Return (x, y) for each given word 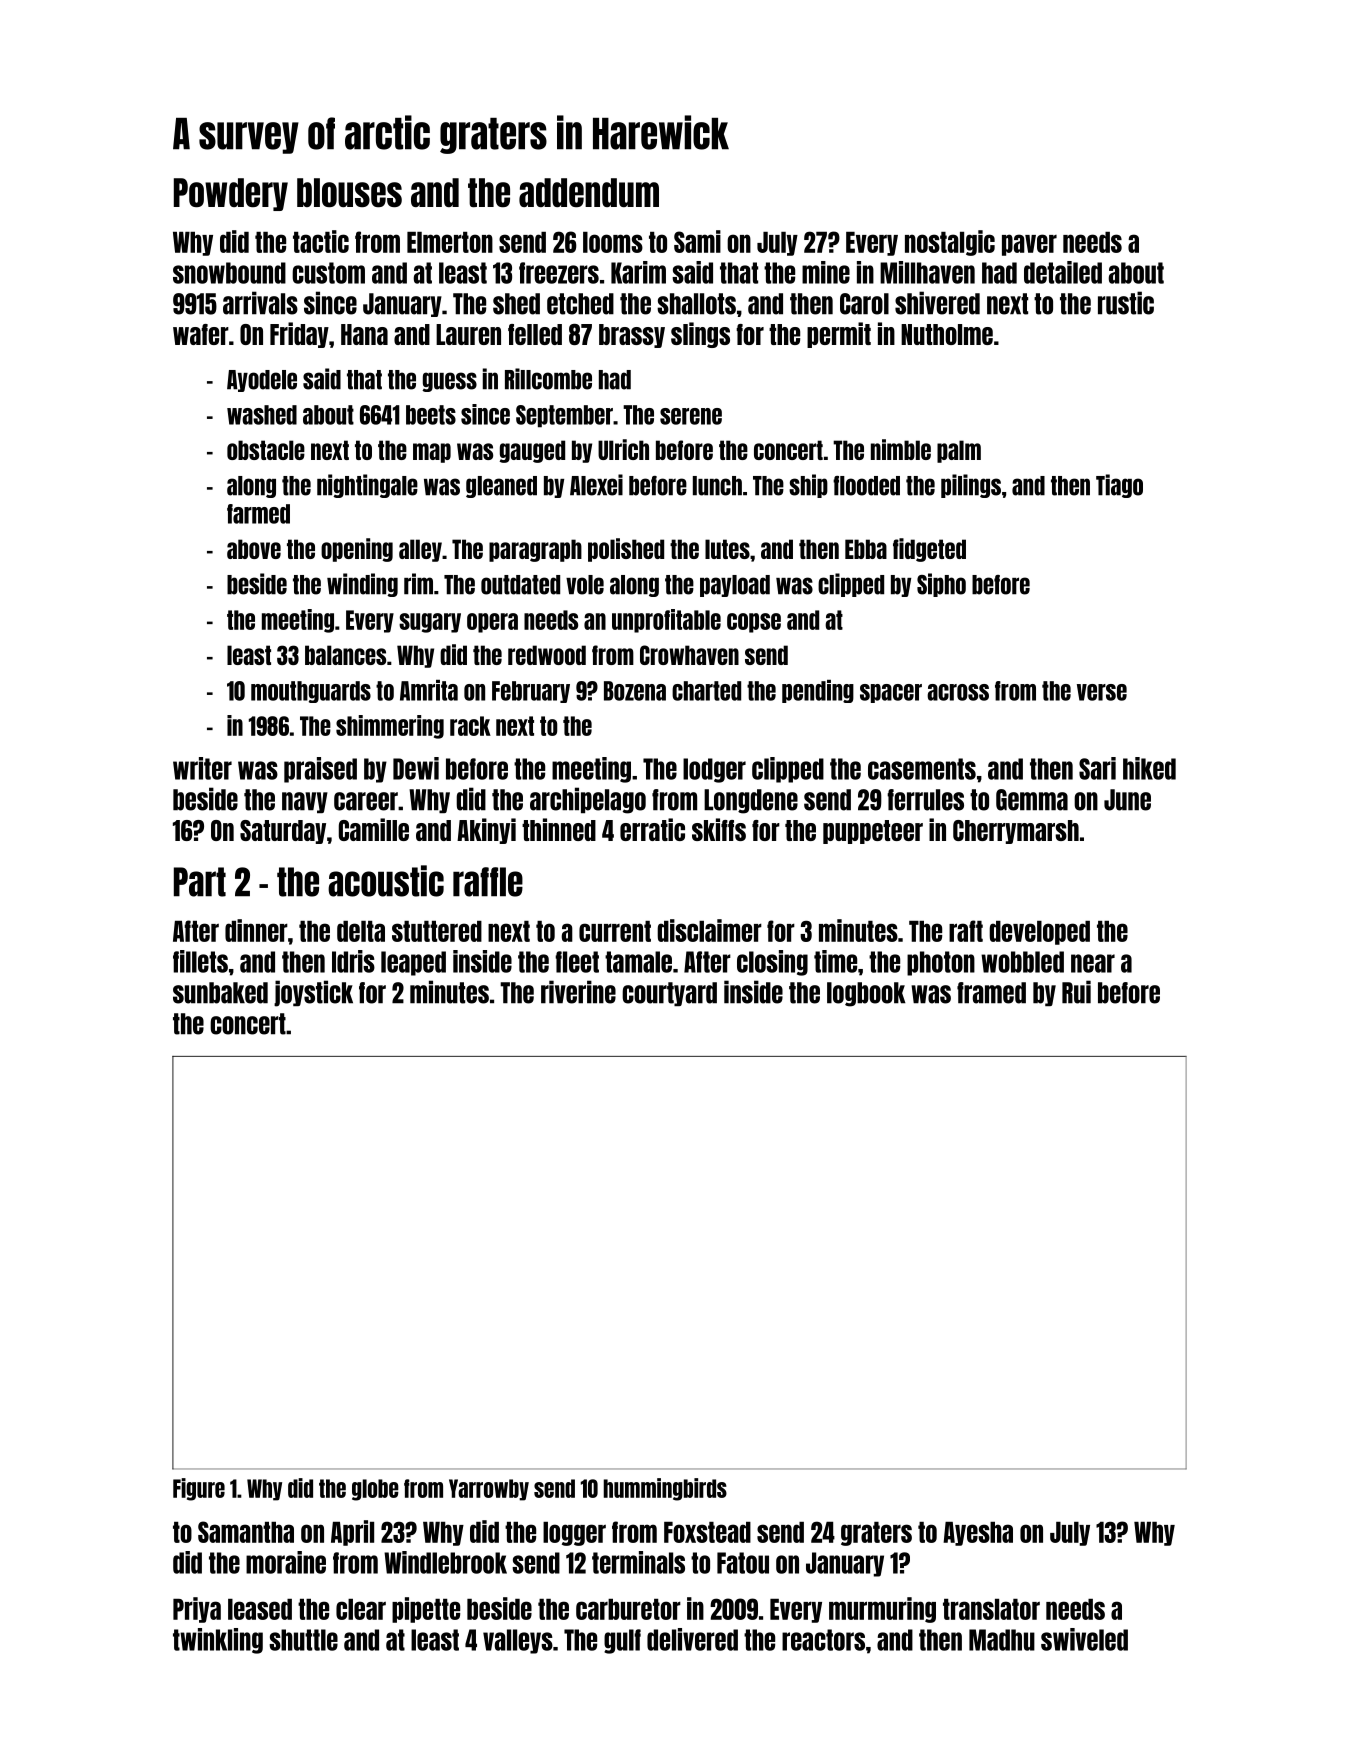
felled (535, 334)
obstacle (266, 450)
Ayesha (978, 1534)
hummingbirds (665, 1489)
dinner (256, 930)
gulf (622, 1641)
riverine (578, 992)
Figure (199, 1489)
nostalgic (950, 243)
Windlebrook (445, 1562)
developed (1039, 933)
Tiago (1119, 486)
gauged (532, 451)
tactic (321, 241)
